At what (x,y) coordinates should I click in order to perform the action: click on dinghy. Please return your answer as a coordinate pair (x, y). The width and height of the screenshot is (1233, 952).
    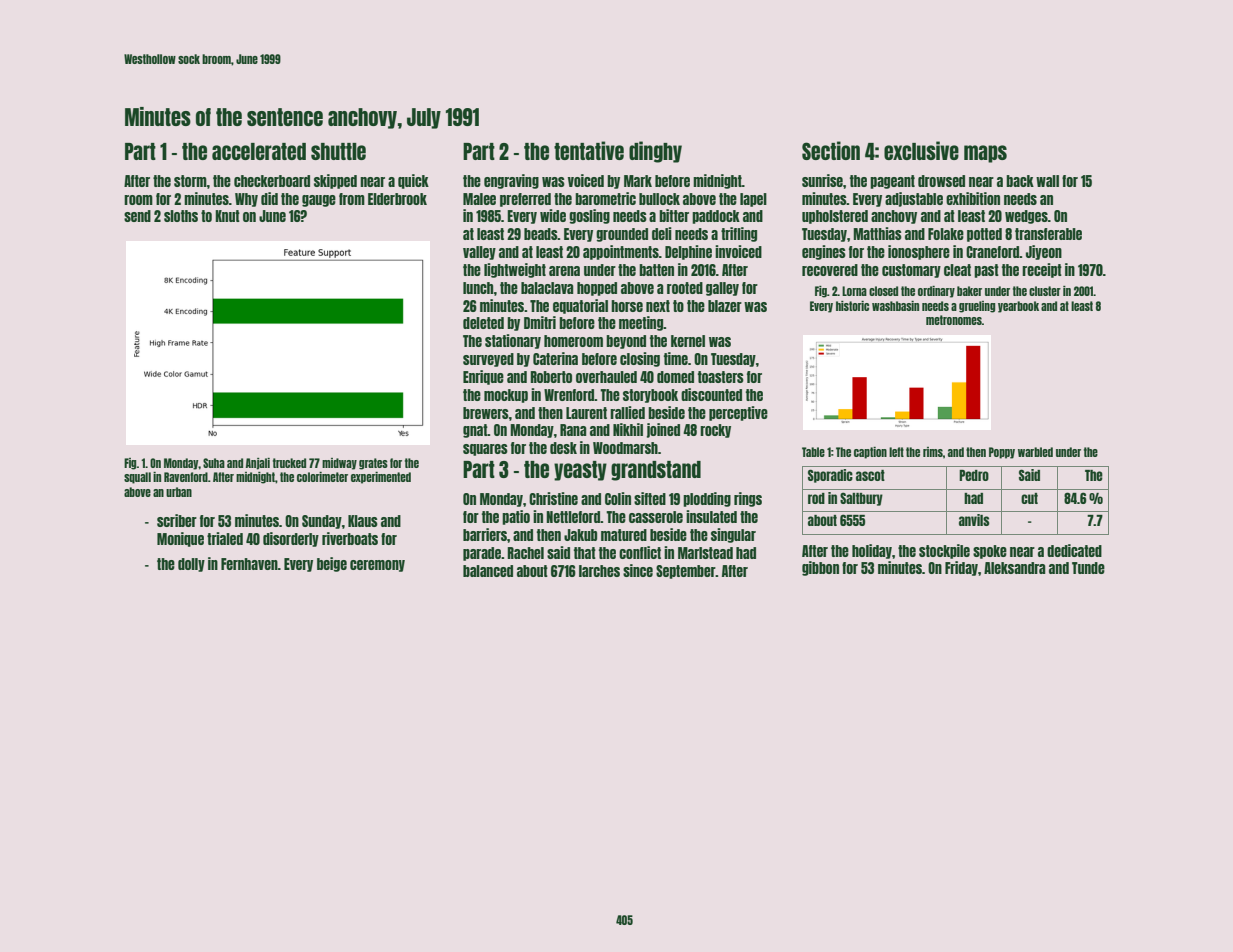
    Looking at the image, I should click on (655, 152).
